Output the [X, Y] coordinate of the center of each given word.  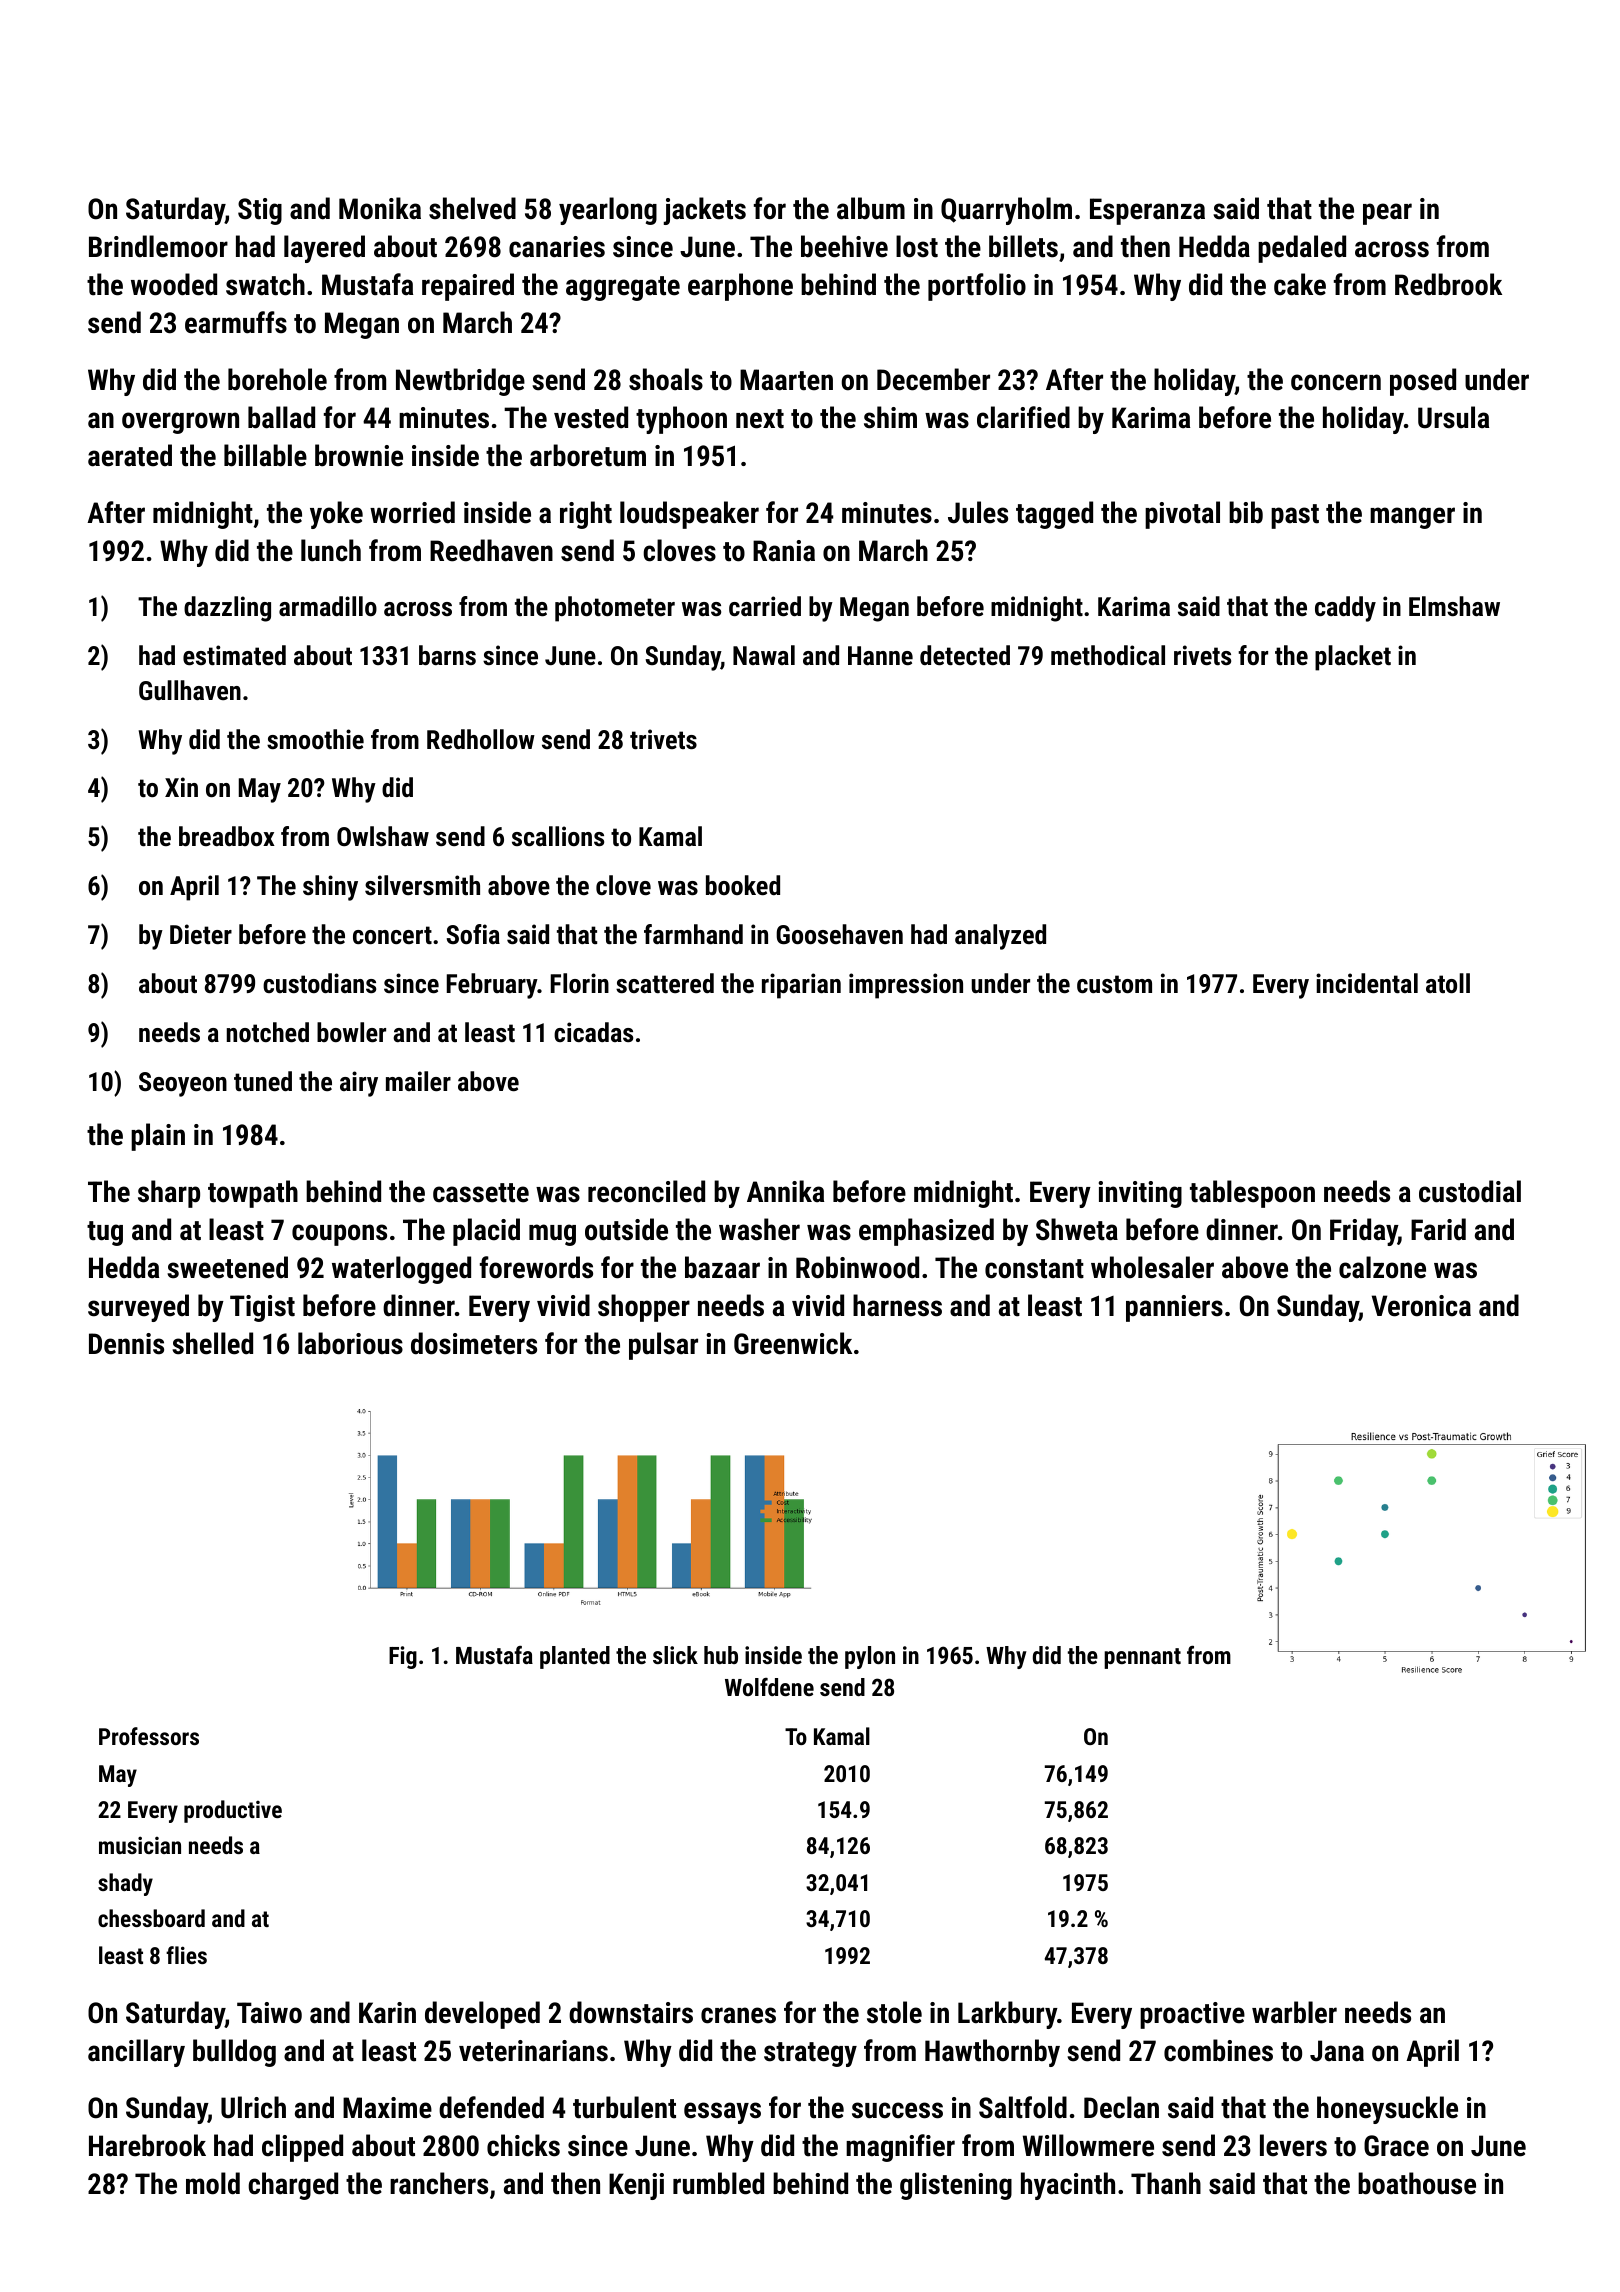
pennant [1142, 1658]
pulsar [663, 1346]
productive [233, 1811]
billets [1023, 246]
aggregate [623, 288]
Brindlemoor [158, 246]
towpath [253, 1194]
